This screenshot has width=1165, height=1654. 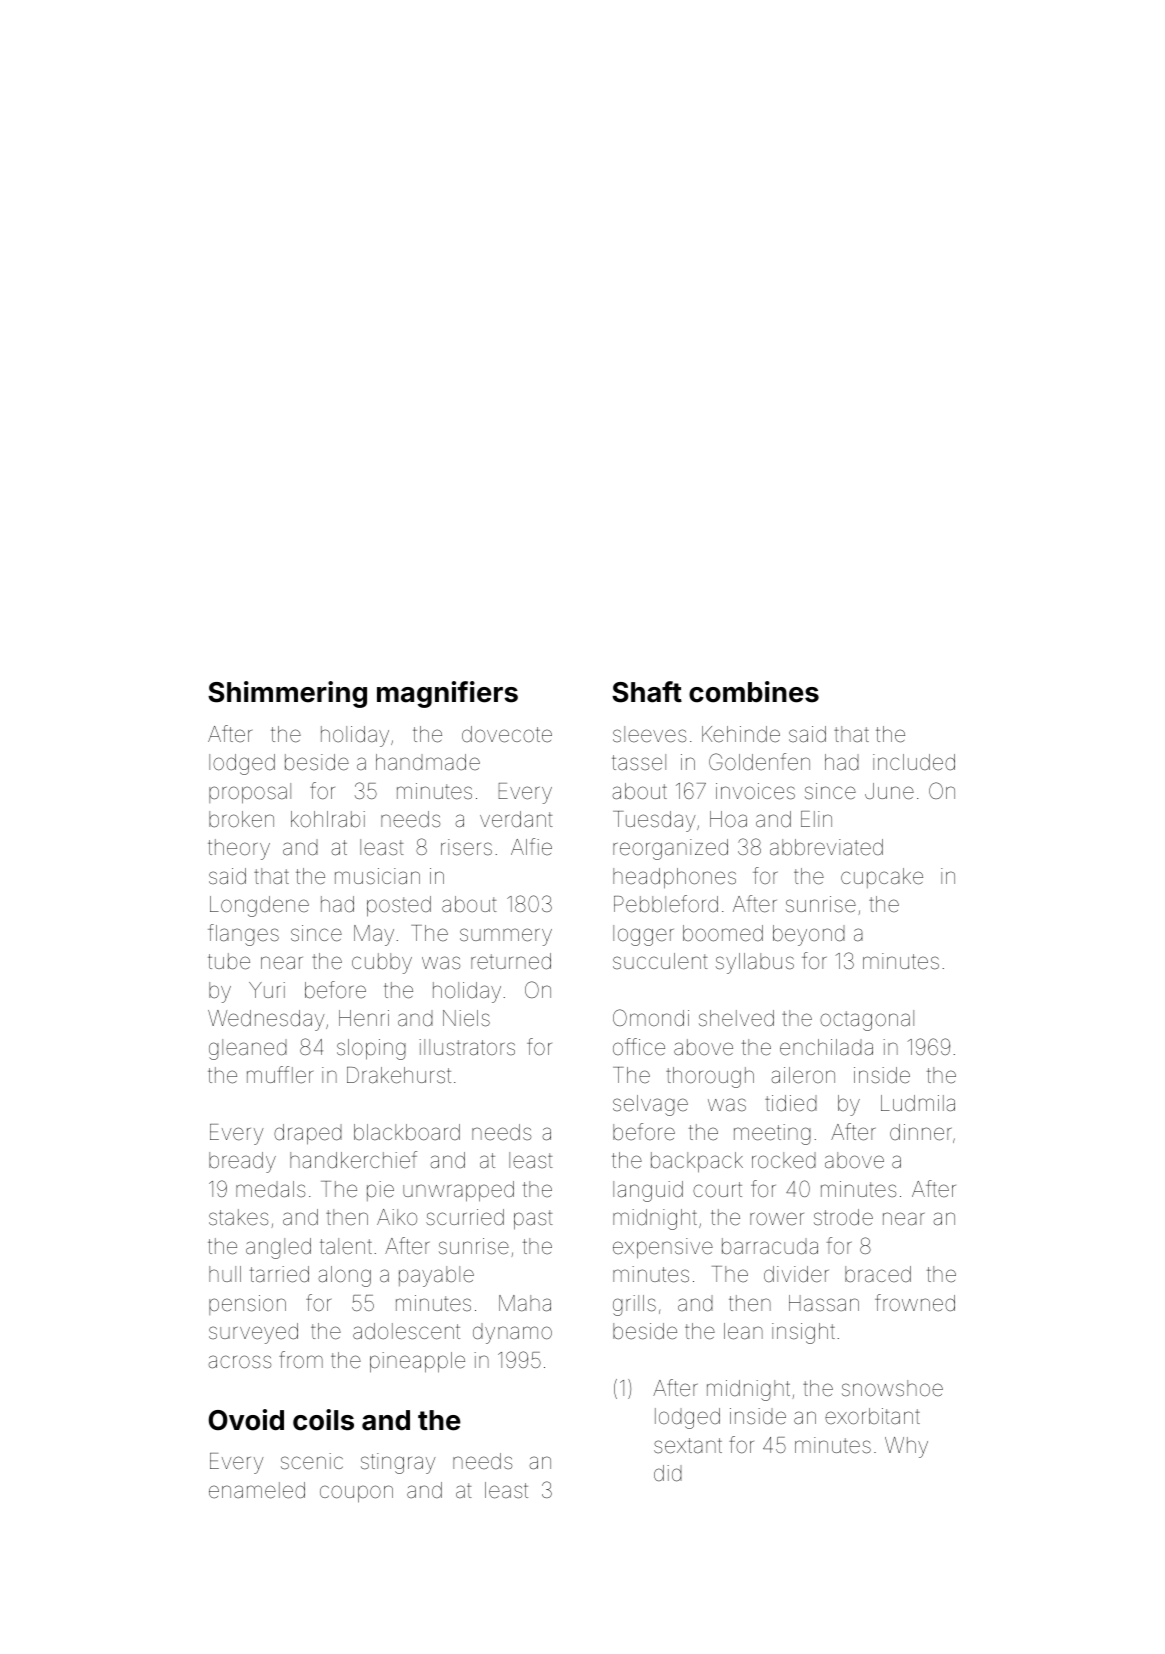 I want to click on verdant, so click(x=516, y=819).
